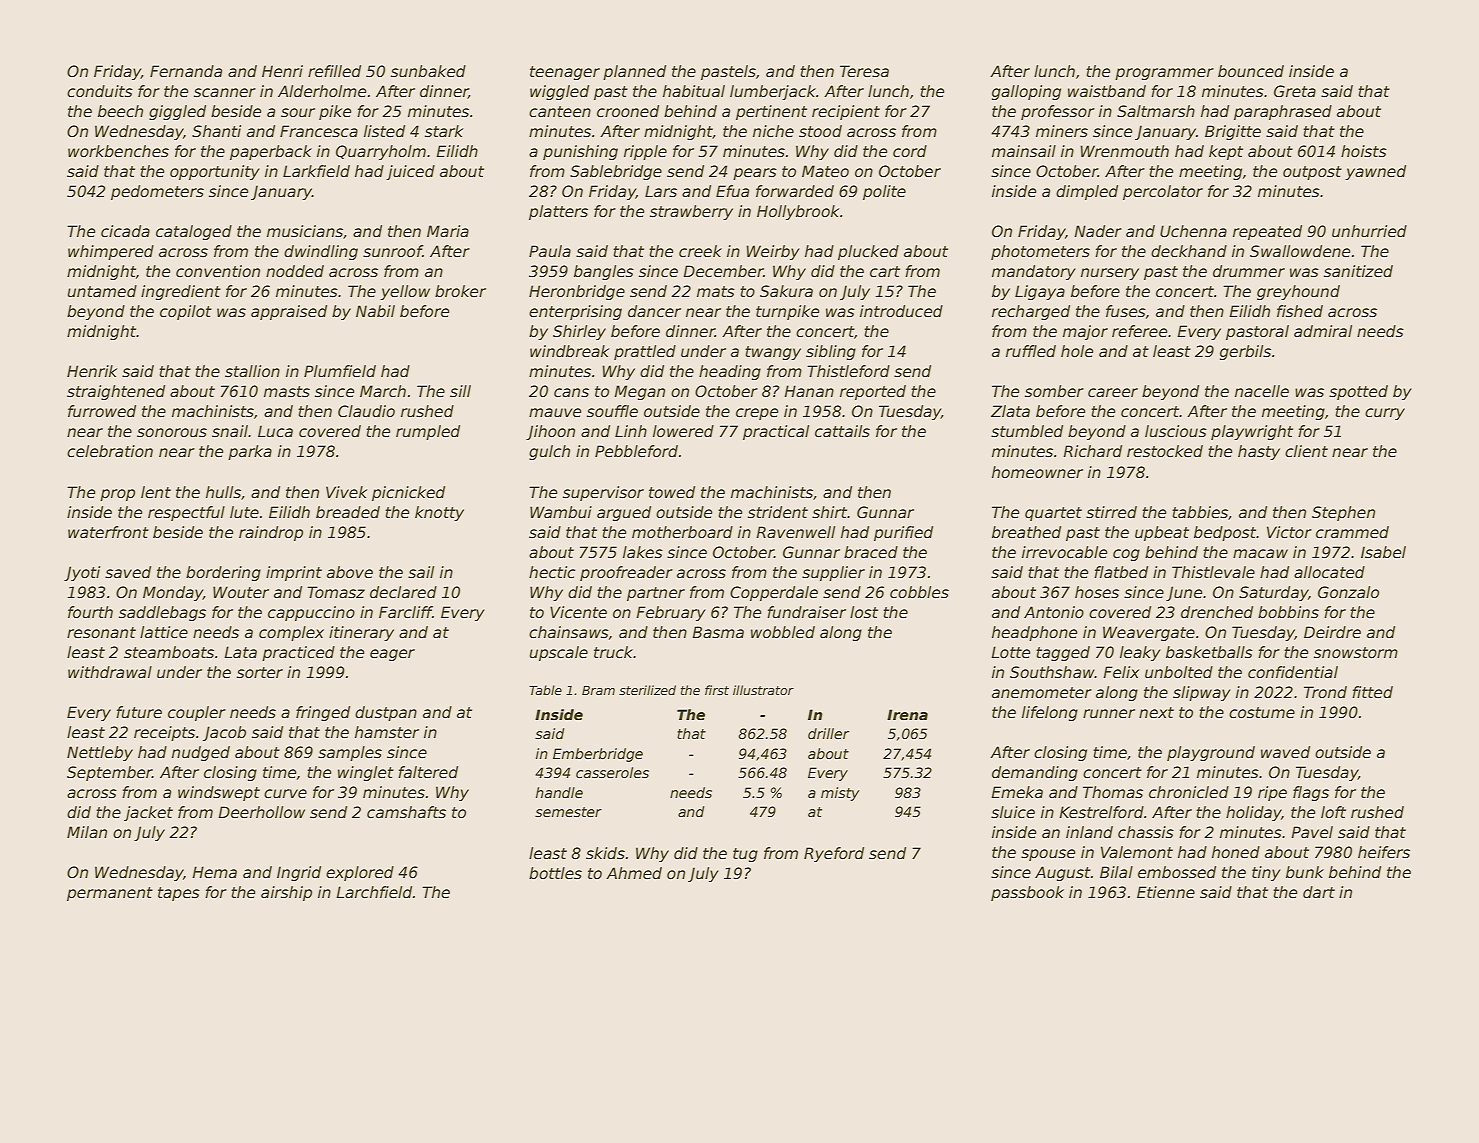  Describe the element at coordinates (885, 271) in the screenshot. I see `cart` at that location.
